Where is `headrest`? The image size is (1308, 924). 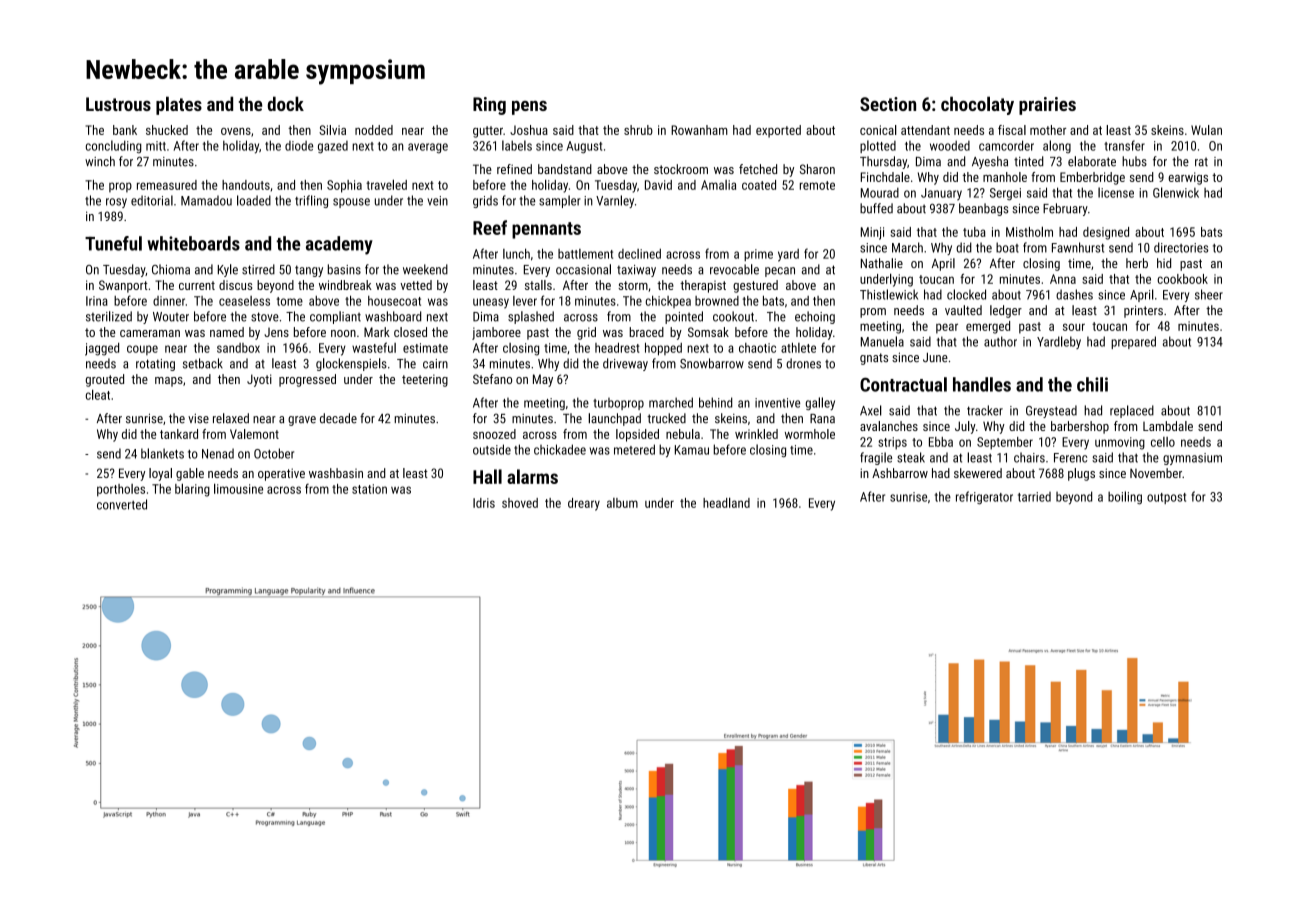
headrest is located at coordinates (617, 348).
